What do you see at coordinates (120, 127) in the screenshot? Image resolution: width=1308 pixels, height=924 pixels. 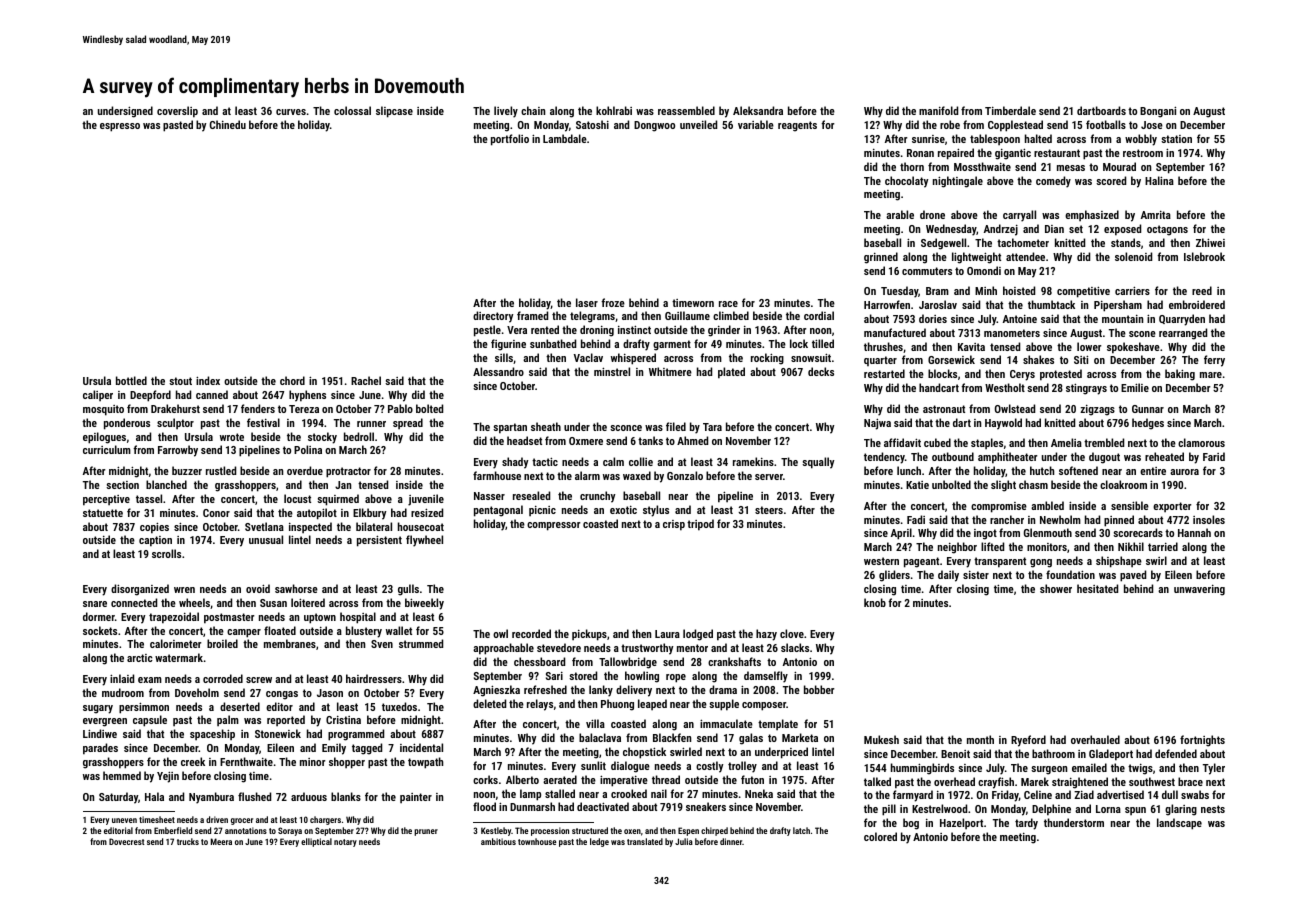 I see `espresso` at bounding box center [120, 127].
